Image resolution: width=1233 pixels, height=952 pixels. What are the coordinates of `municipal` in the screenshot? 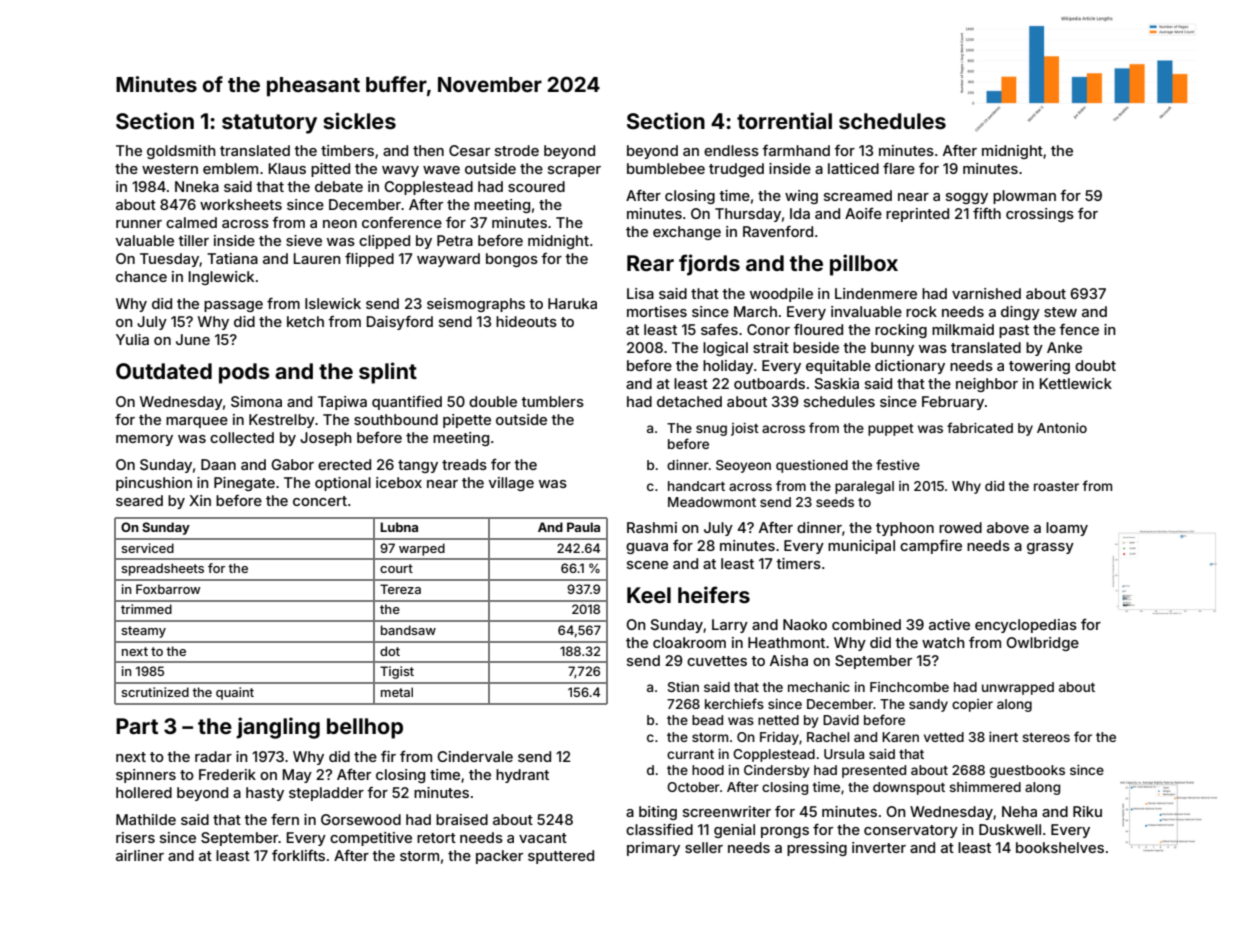 It's located at (861, 547).
